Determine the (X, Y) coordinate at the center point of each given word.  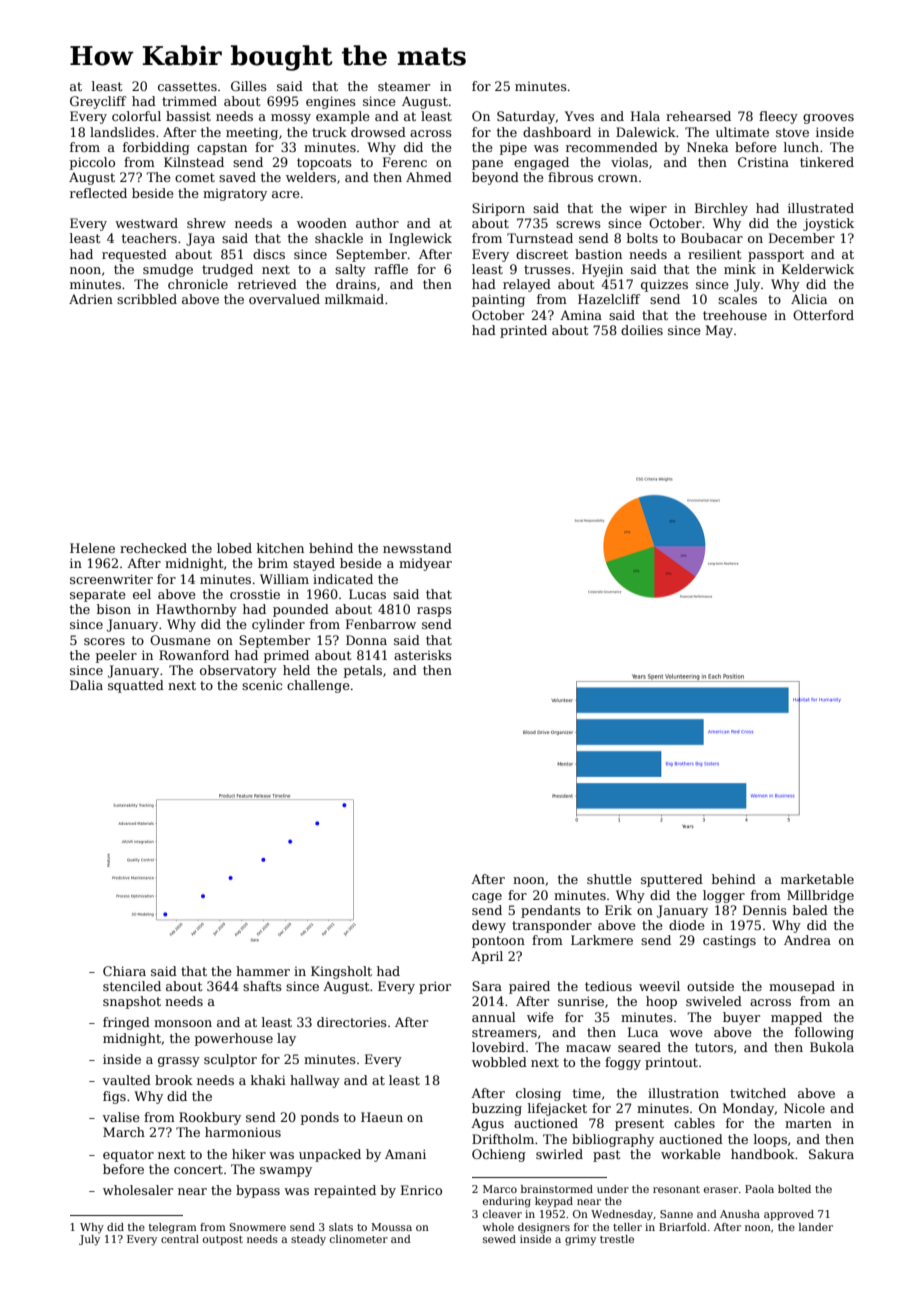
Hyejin (602, 270)
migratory (235, 195)
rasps (434, 612)
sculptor (230, 1060)
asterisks (423, 655)
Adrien (91, 299)
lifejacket (557, 1109)
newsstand (417, 548)
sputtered (672, 880)
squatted (136, 686)
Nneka (707, 147)
